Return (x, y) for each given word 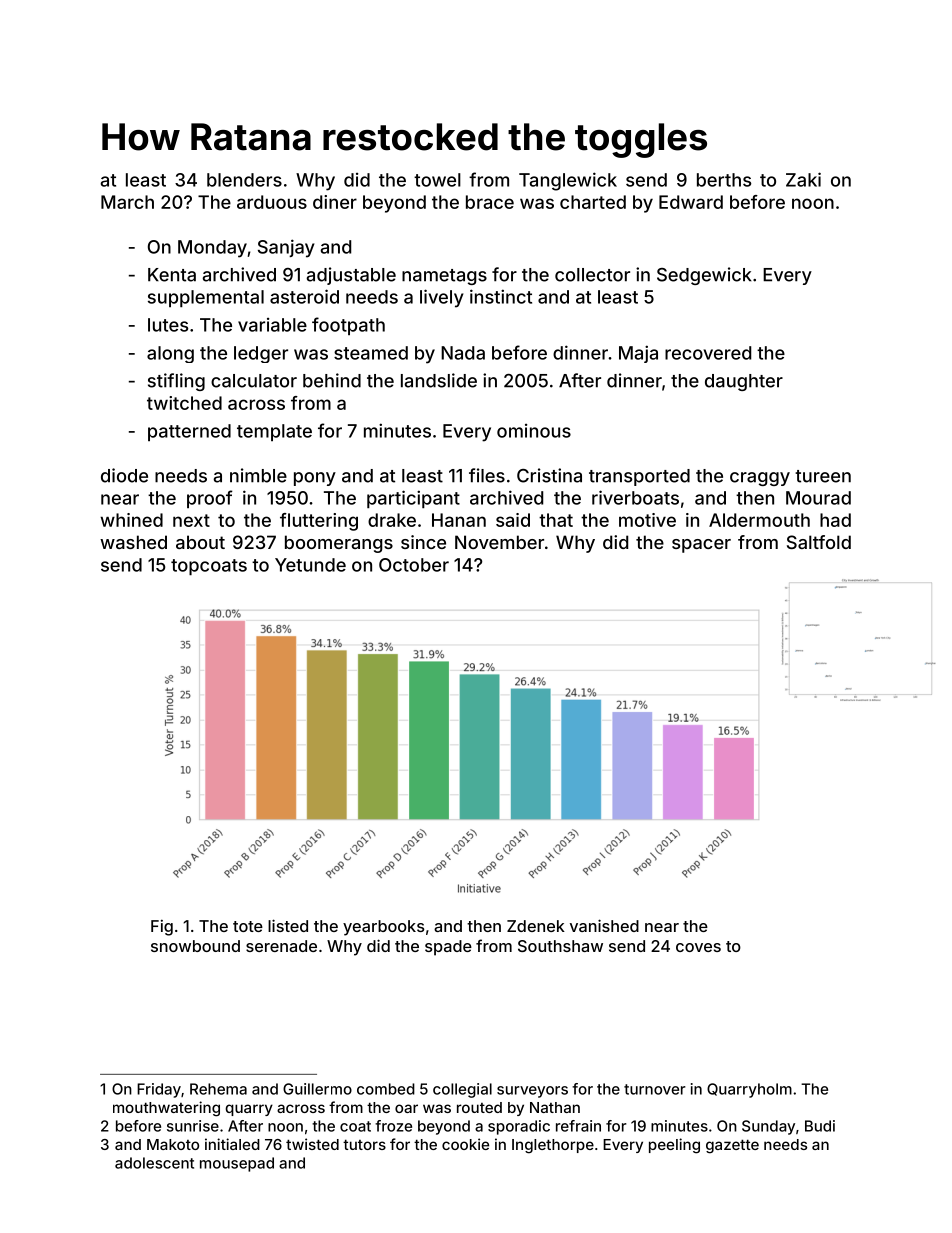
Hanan (459, 520)
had (835, 520)
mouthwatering (166, 1109)
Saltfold (819, 542)
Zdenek (536, 926)
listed (288, 925)
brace (490, 202)
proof (209, 499)
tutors (364, 1144)
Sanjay (286, 248)
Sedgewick (704, 276)
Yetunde (310, 565)
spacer (701, 546)
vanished (604, 925)
